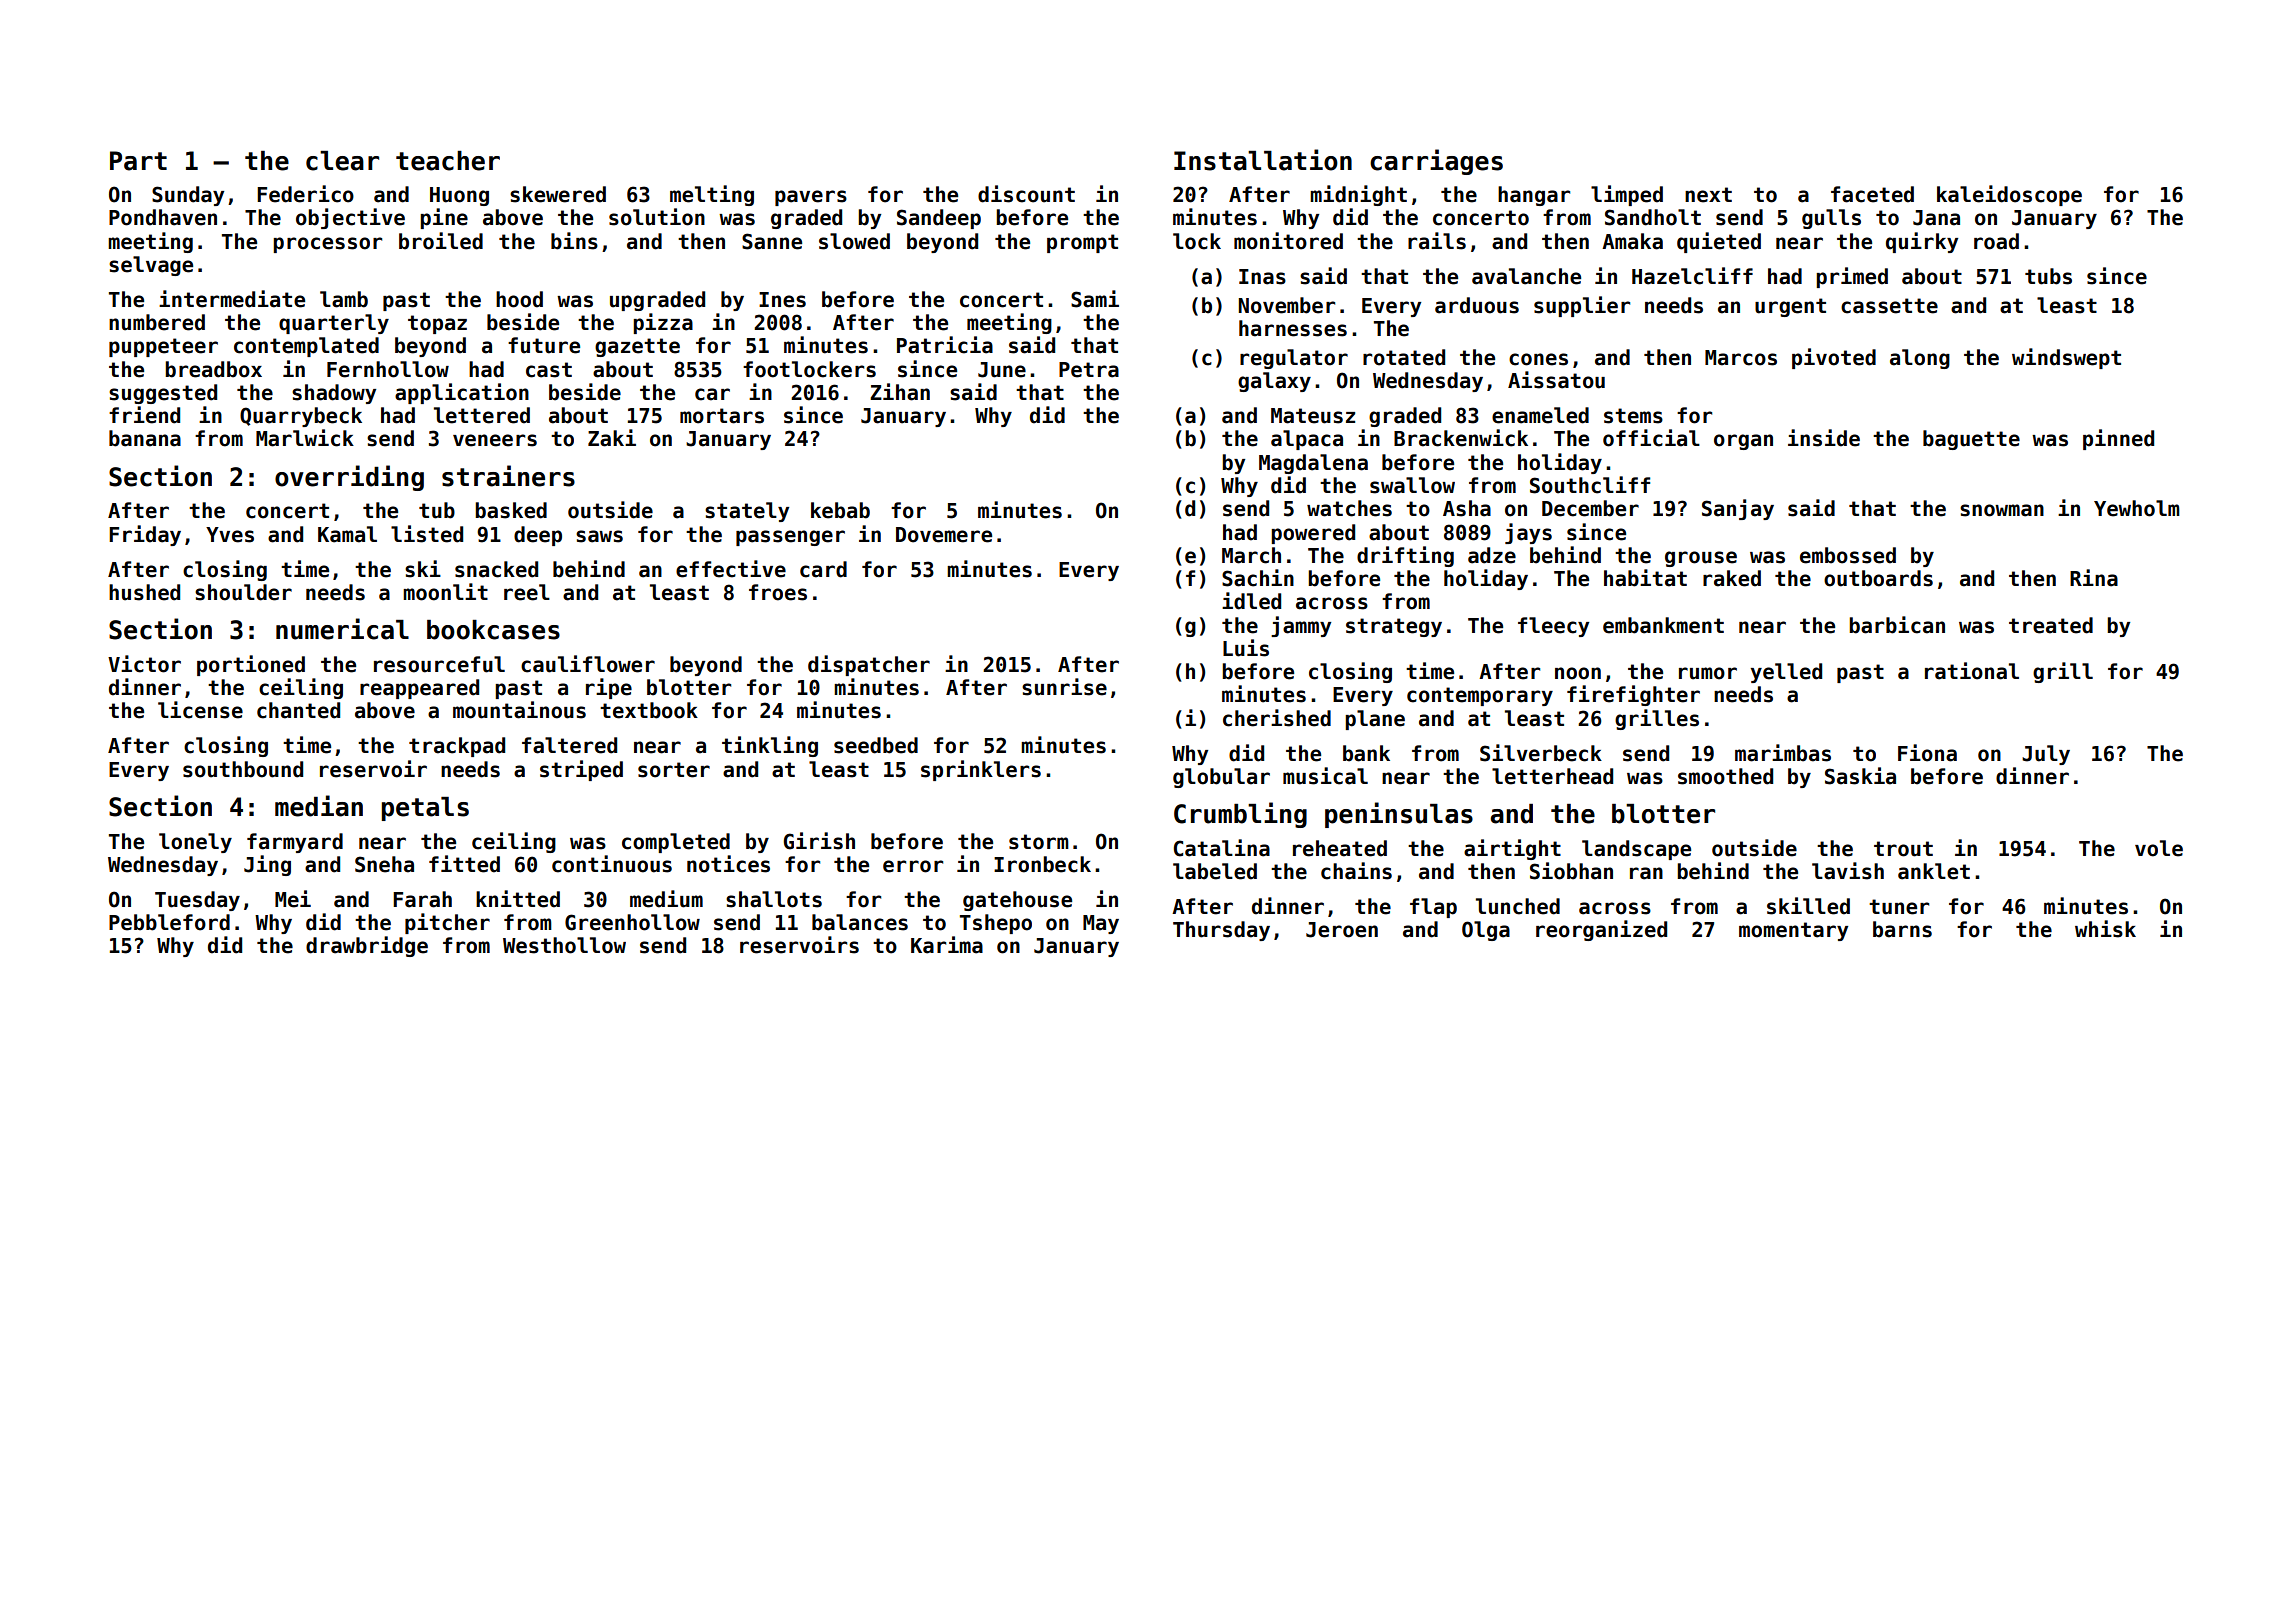 Image resolution: width=2292 pixels, height=1620 pixels. Describe the element at coordinates (1436, 162) in the screenshot. I see `carriages` at that location.
